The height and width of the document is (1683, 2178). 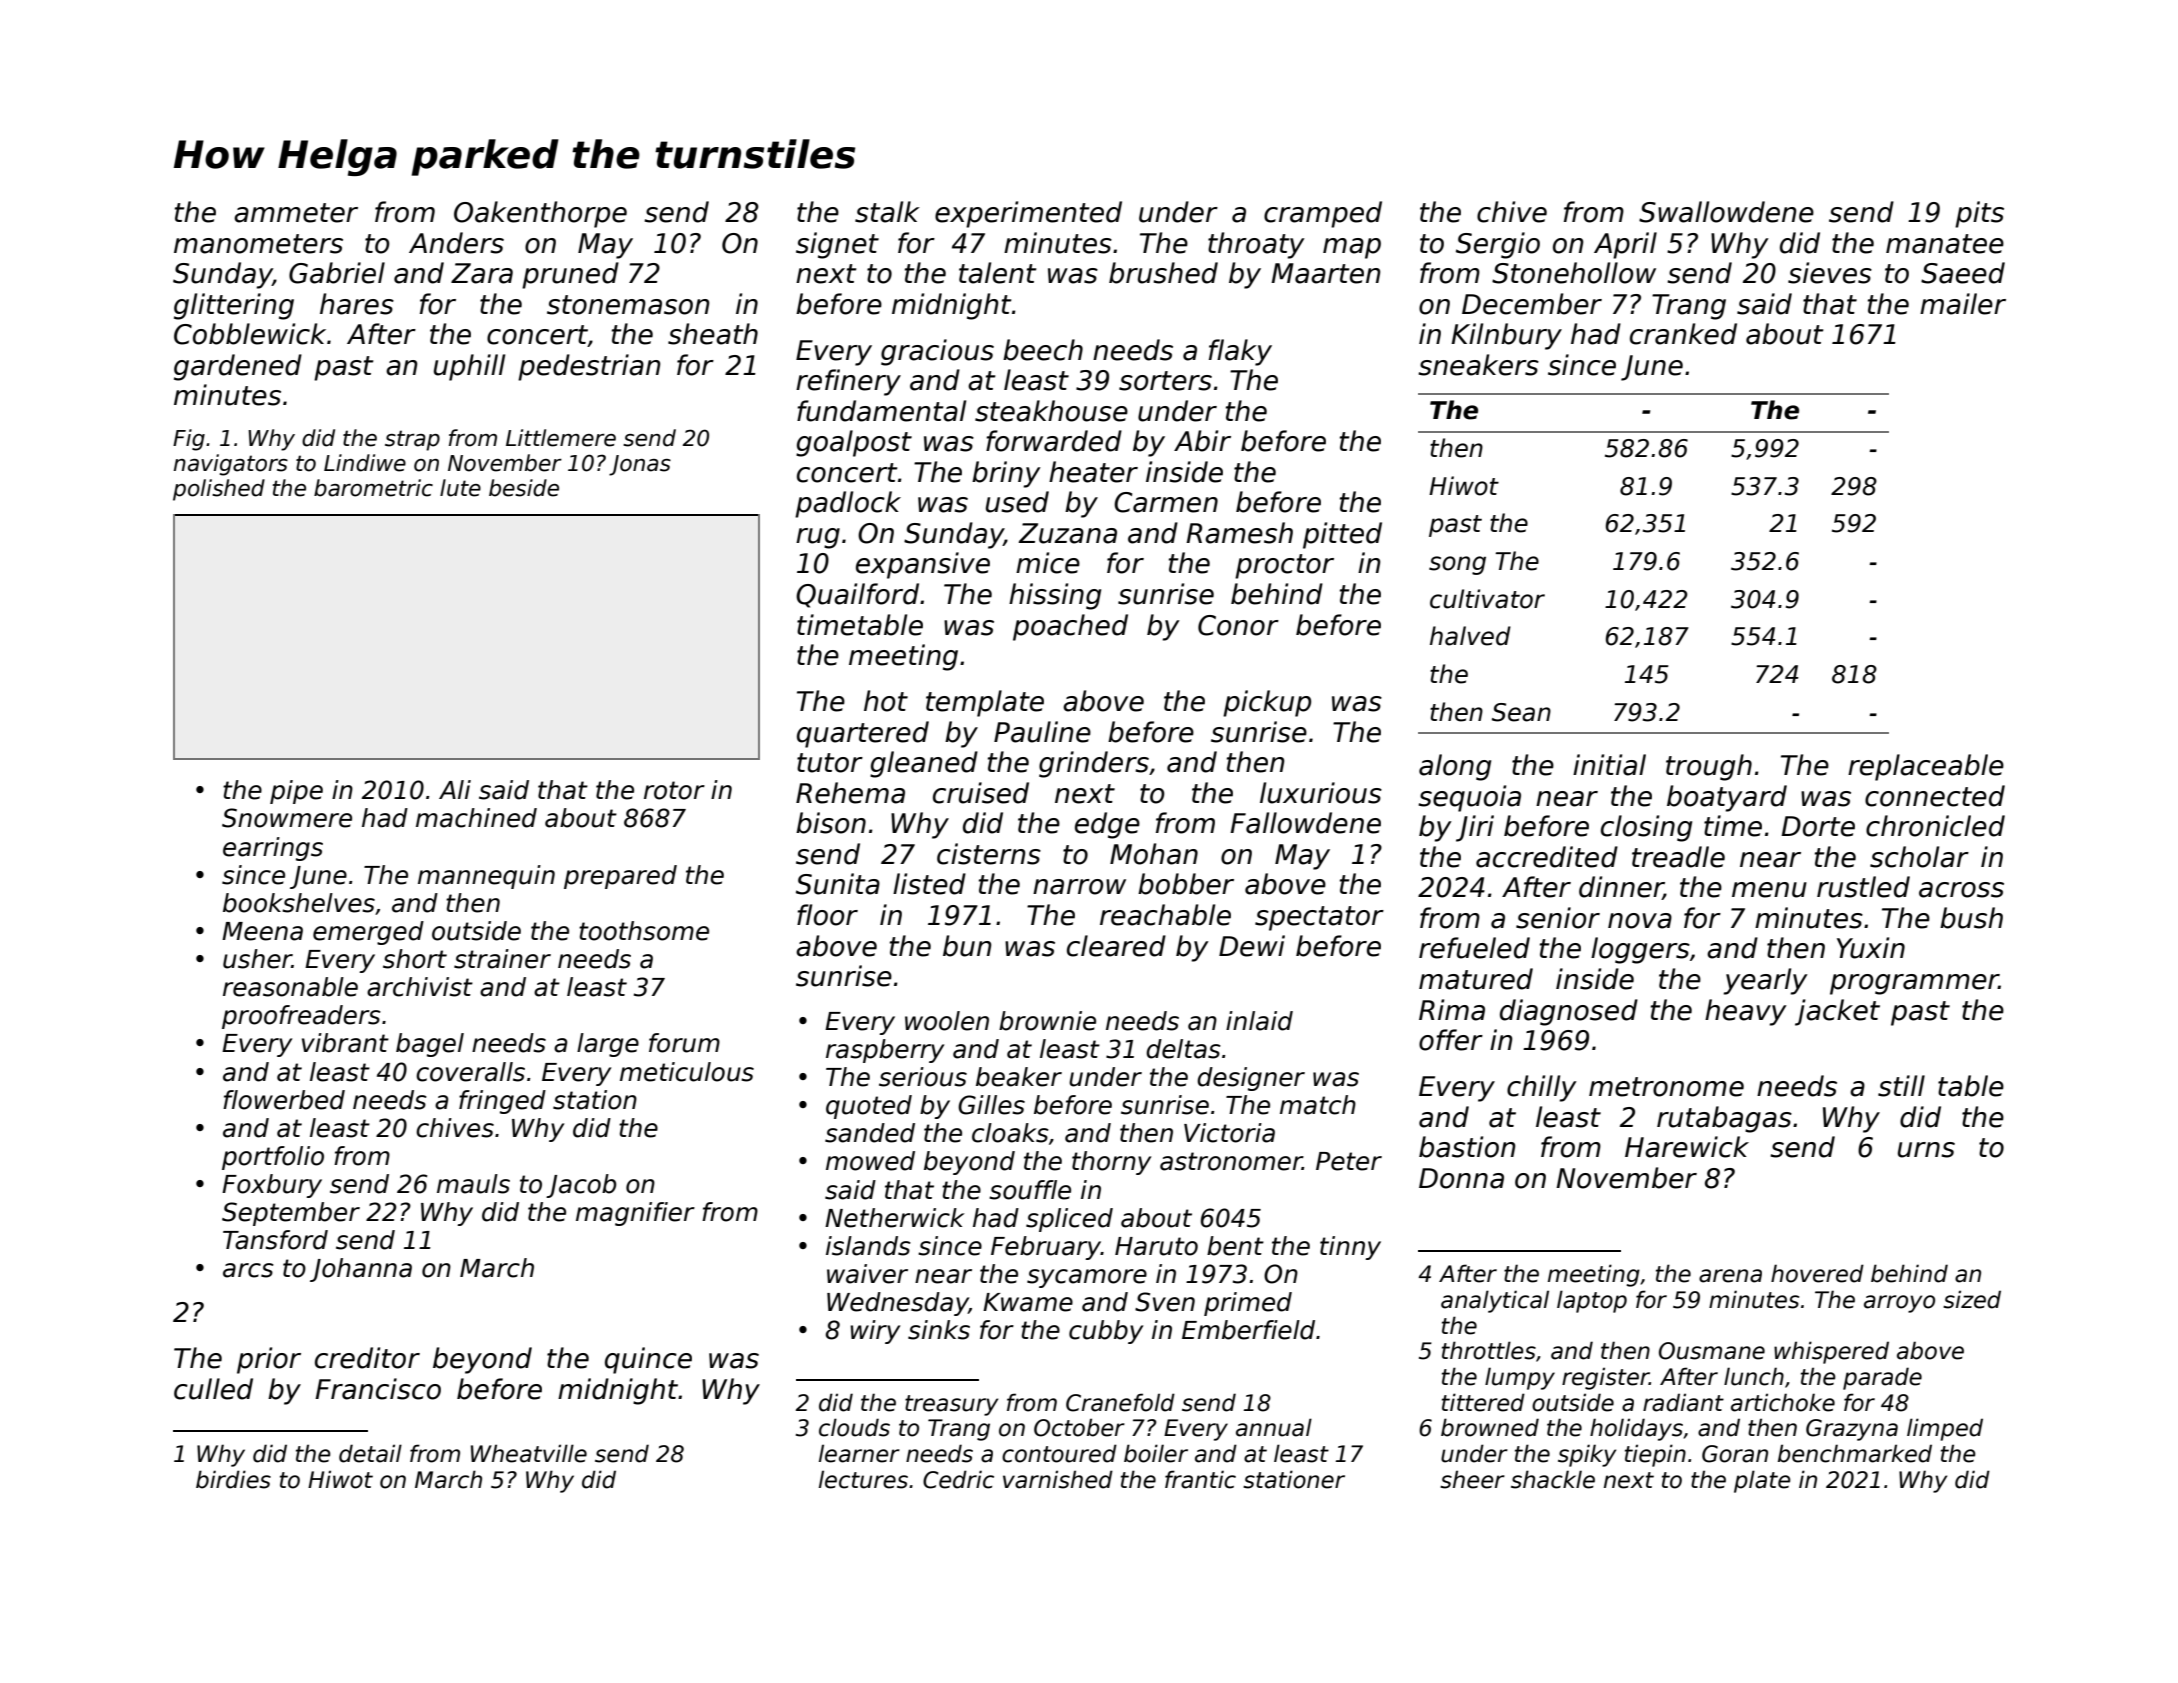 I want to click on large, so click(x=608, y=1045).
